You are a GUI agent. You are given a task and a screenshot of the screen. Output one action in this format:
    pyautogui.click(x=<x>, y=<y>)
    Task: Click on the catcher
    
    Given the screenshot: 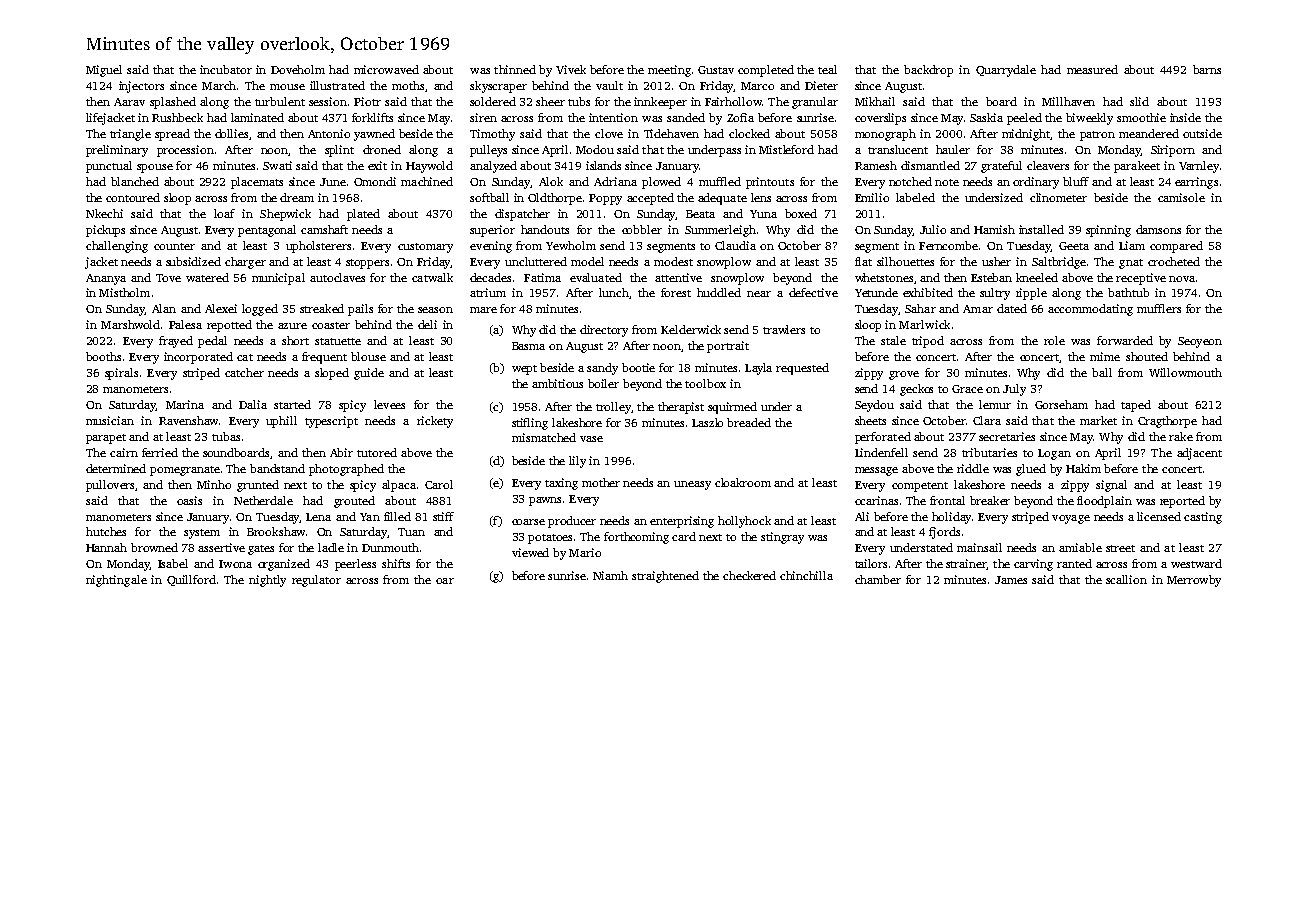 What is the action you would take?
    pyautogui.click(x=244, y=372)
